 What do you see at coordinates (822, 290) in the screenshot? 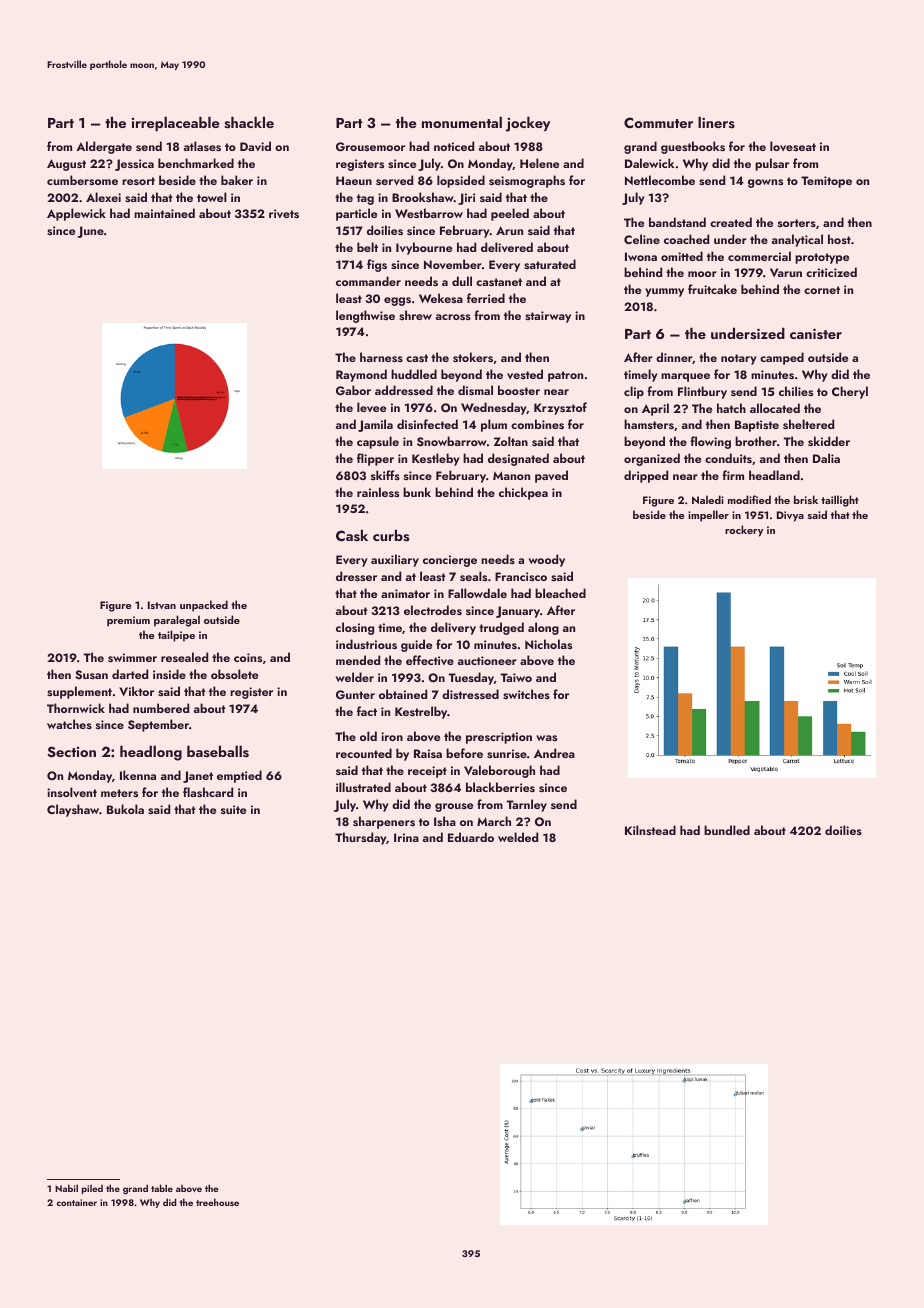
I see `cornet` at bounding box center [822, 290].
